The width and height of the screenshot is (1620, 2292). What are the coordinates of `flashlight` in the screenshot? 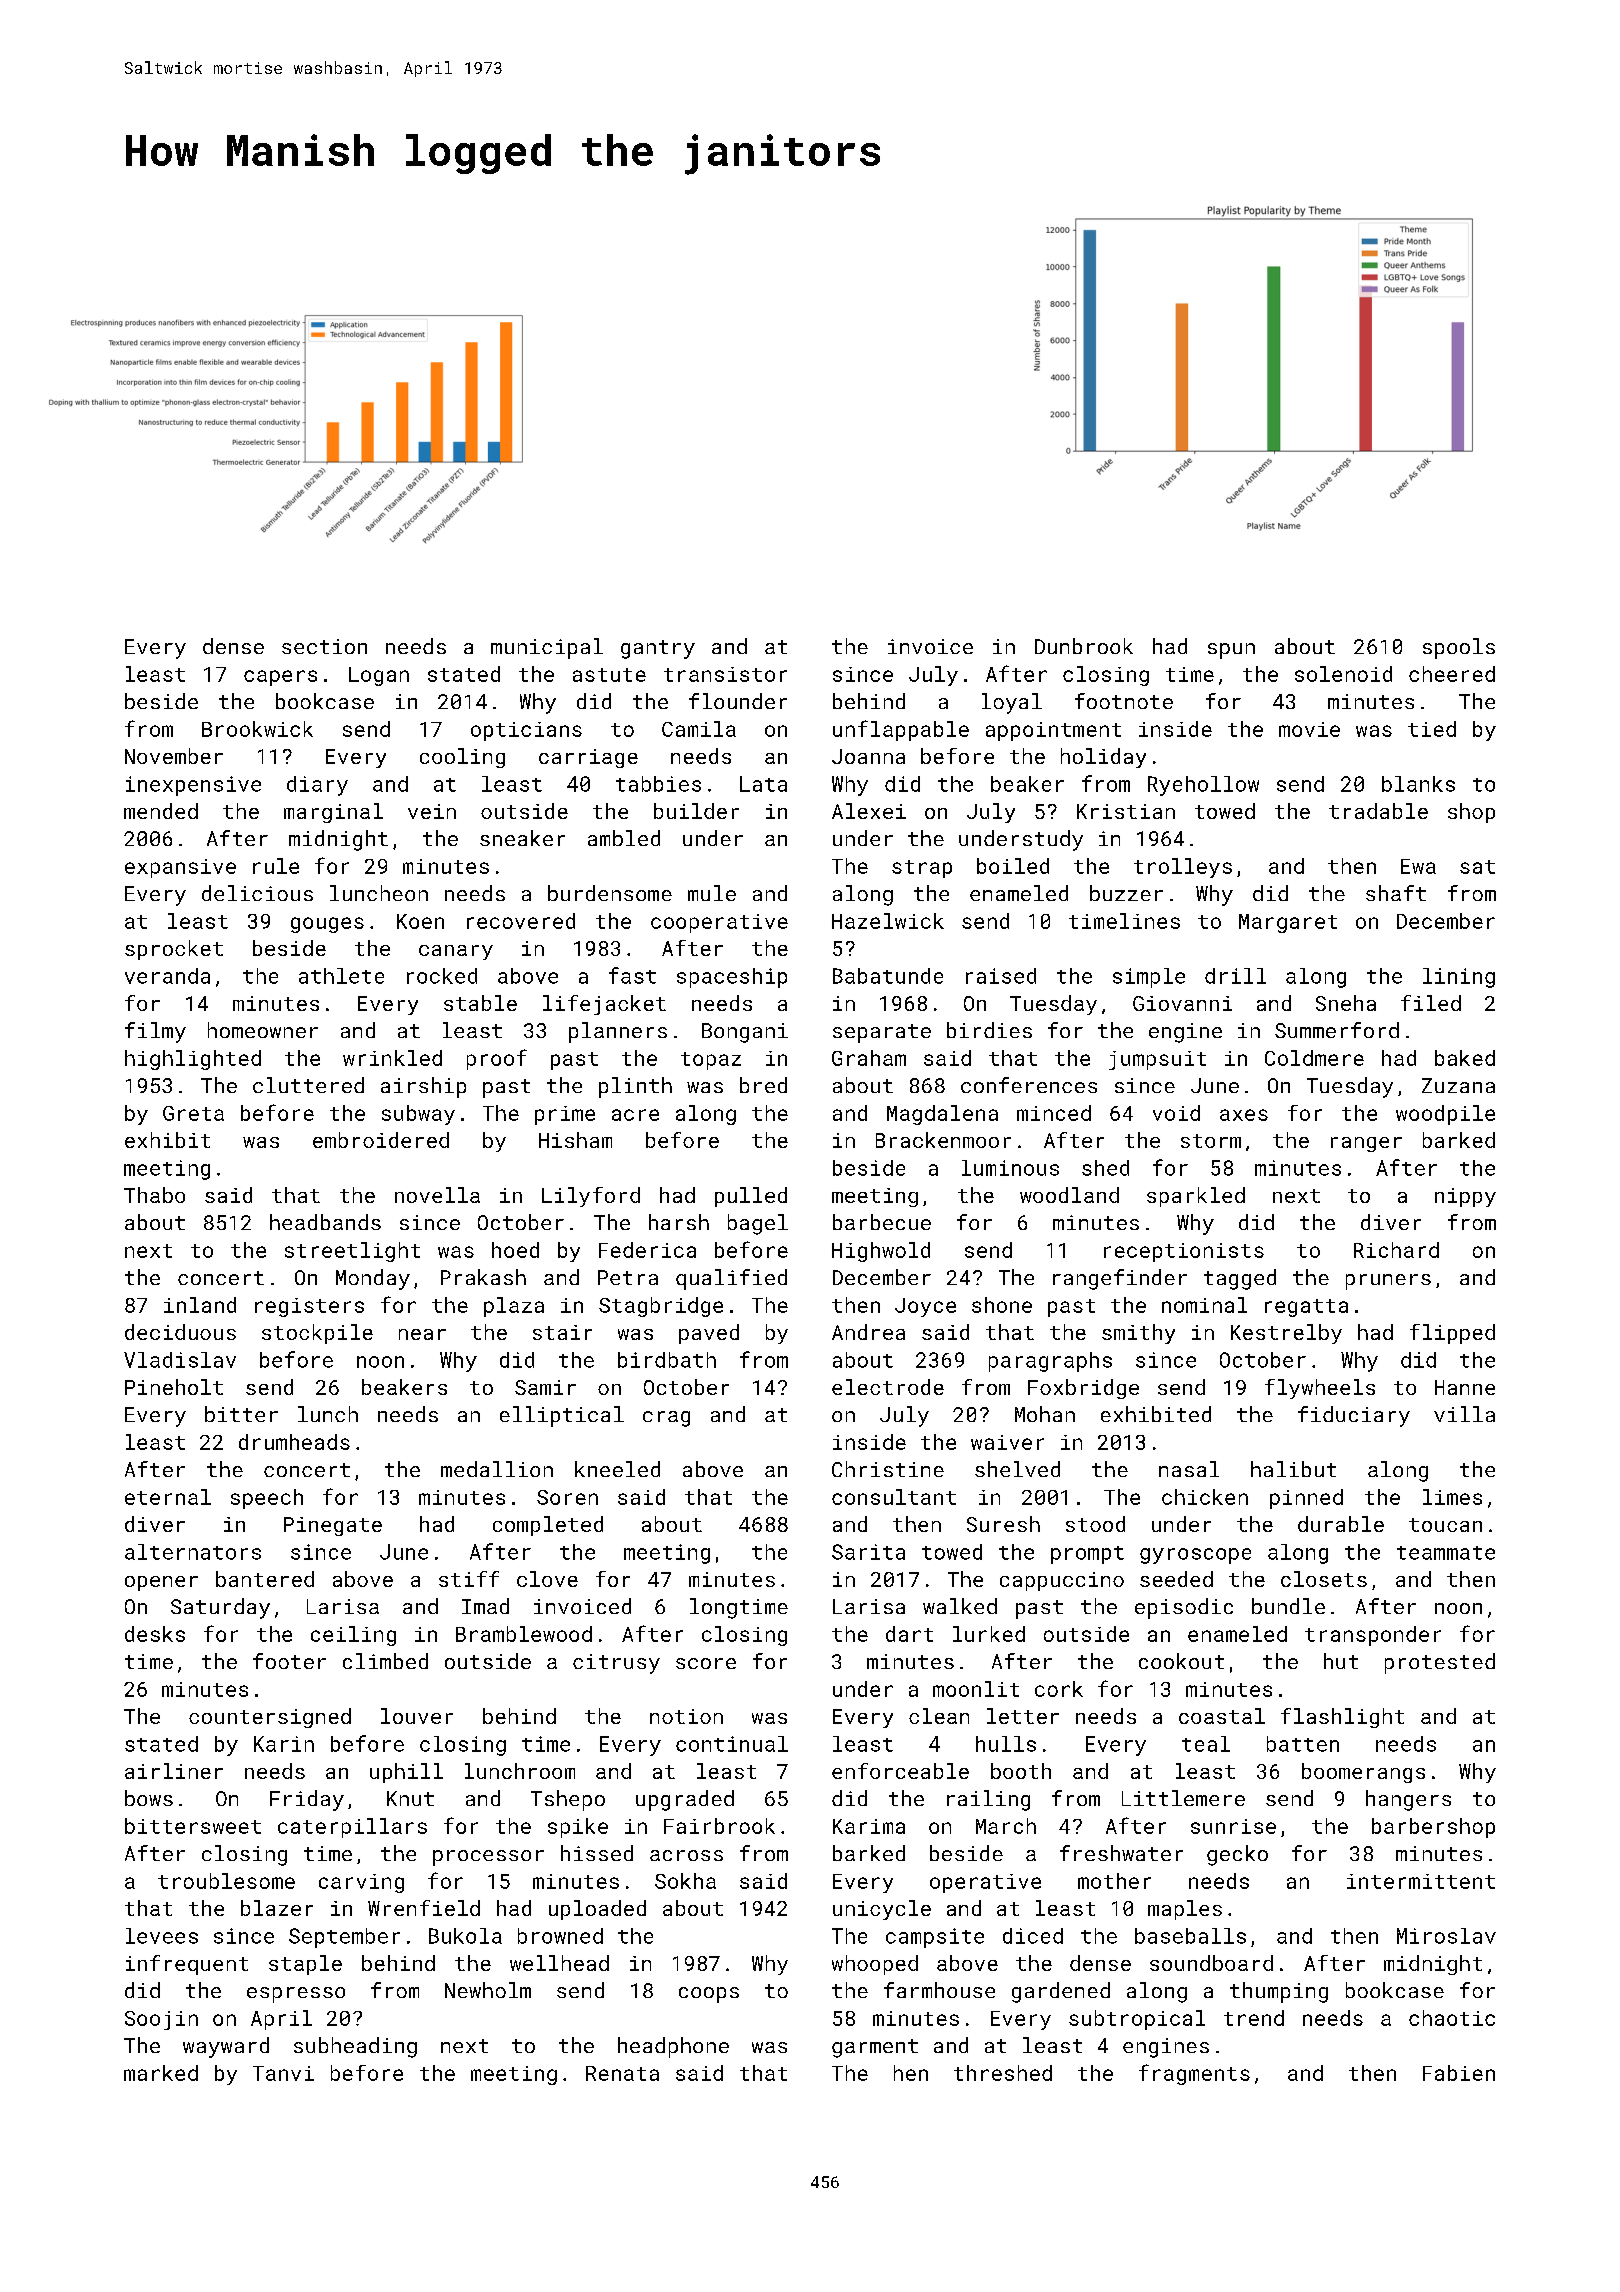 It's located at (1342, 1718).
